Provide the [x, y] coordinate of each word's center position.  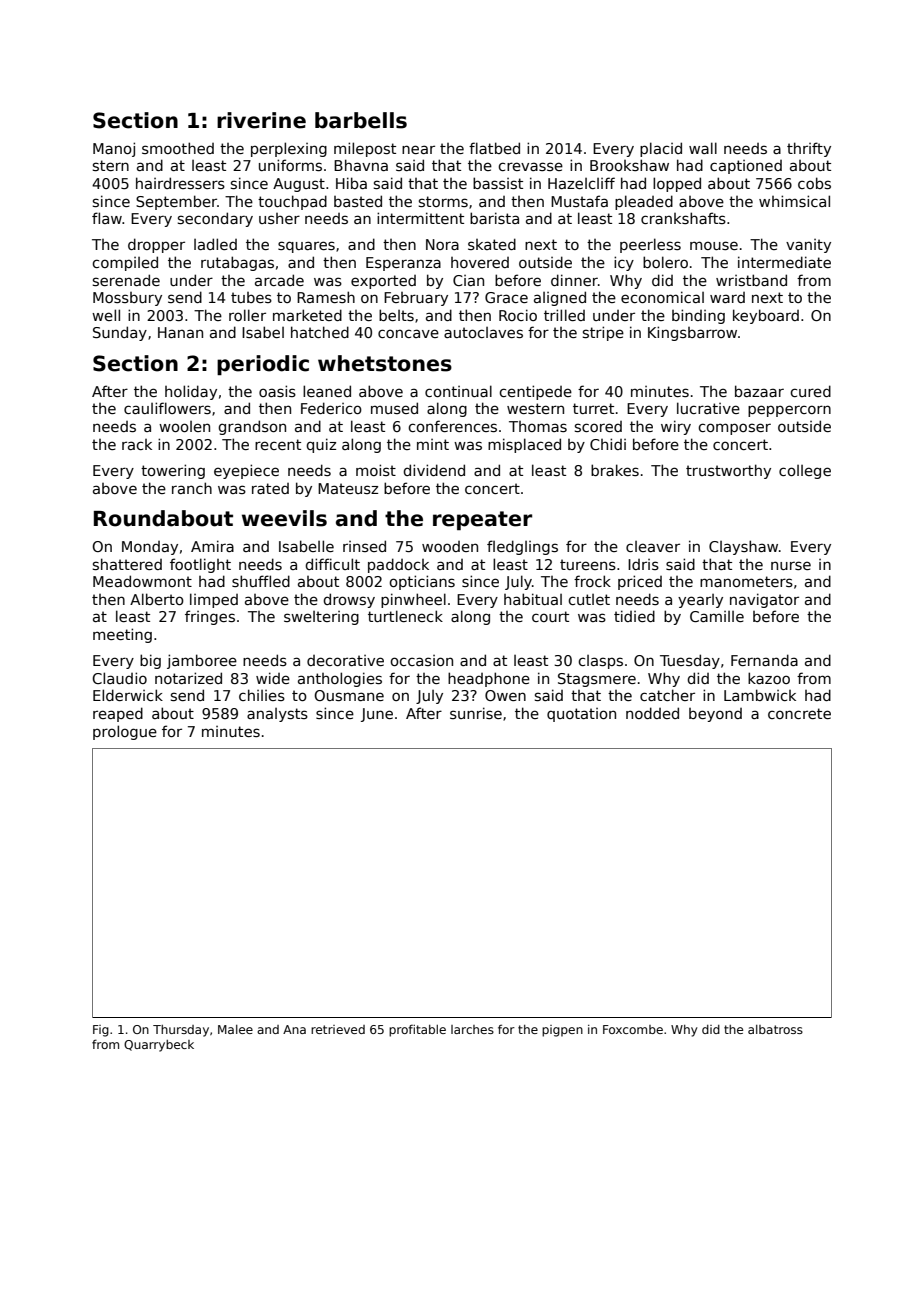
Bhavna [361, 165]
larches [472, 1029]
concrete [799, 713]
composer [734, 429]
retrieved [338, 1029]
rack [137, 444]
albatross [775, 1029]
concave [408, 333]
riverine [261, 120]
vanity [808, 246]
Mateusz [348, 488]
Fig [101, 1031]
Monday [150, 548]
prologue [125, 732]
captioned [746, 167]
